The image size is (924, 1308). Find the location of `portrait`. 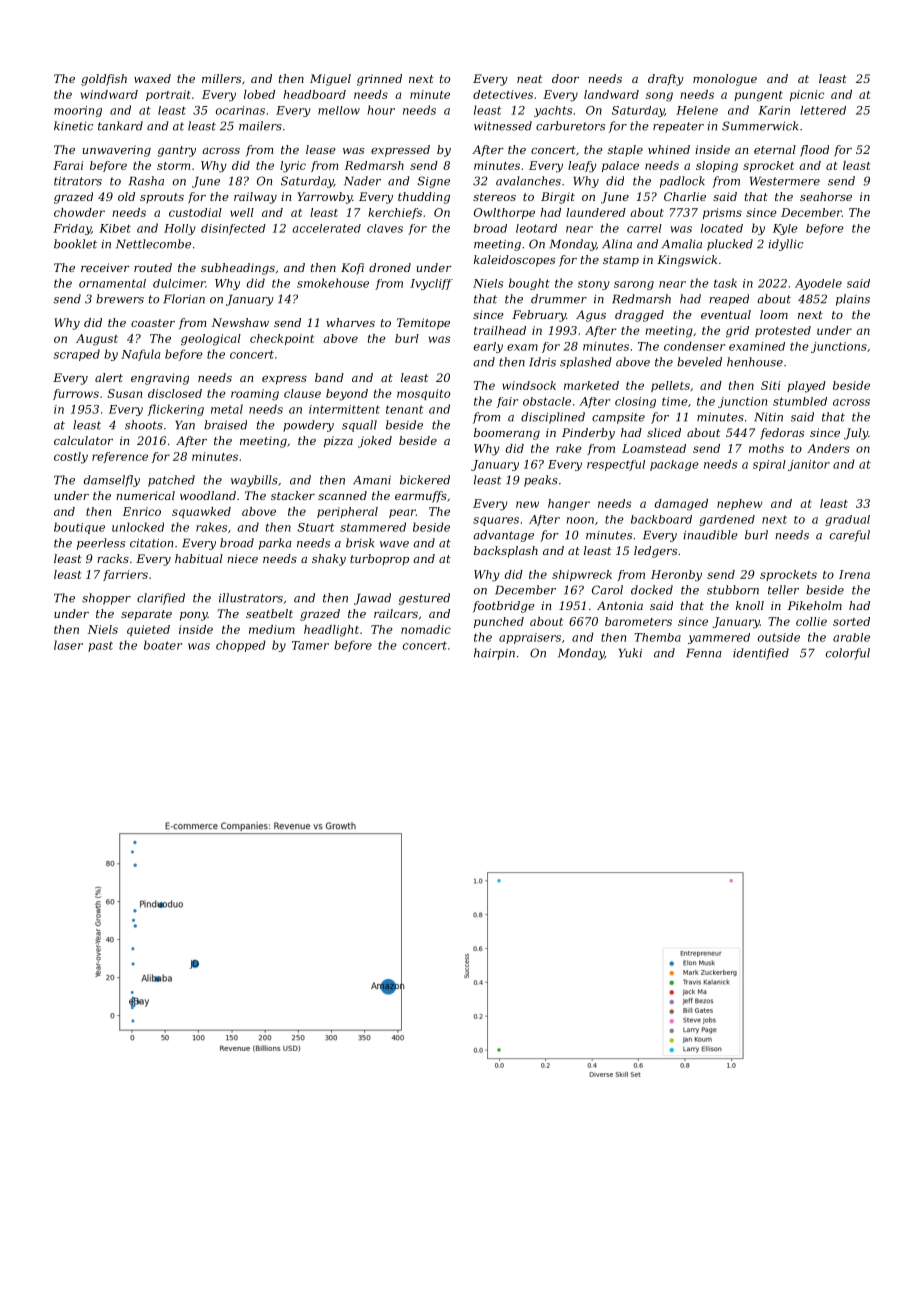

portrait is located at coordinates (168, 95).
